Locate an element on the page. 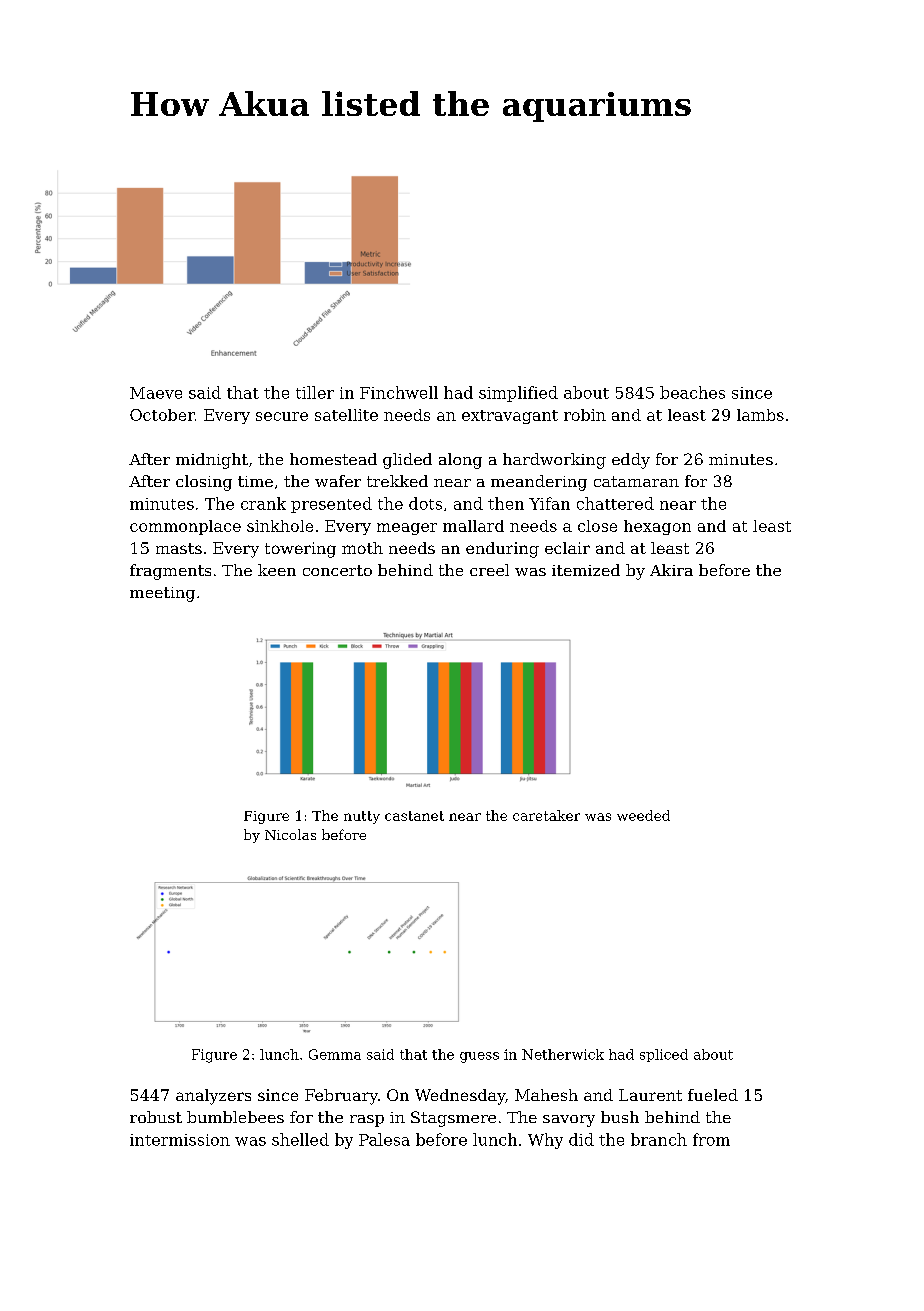  Gemma is located at coordinates (335, 1054).
